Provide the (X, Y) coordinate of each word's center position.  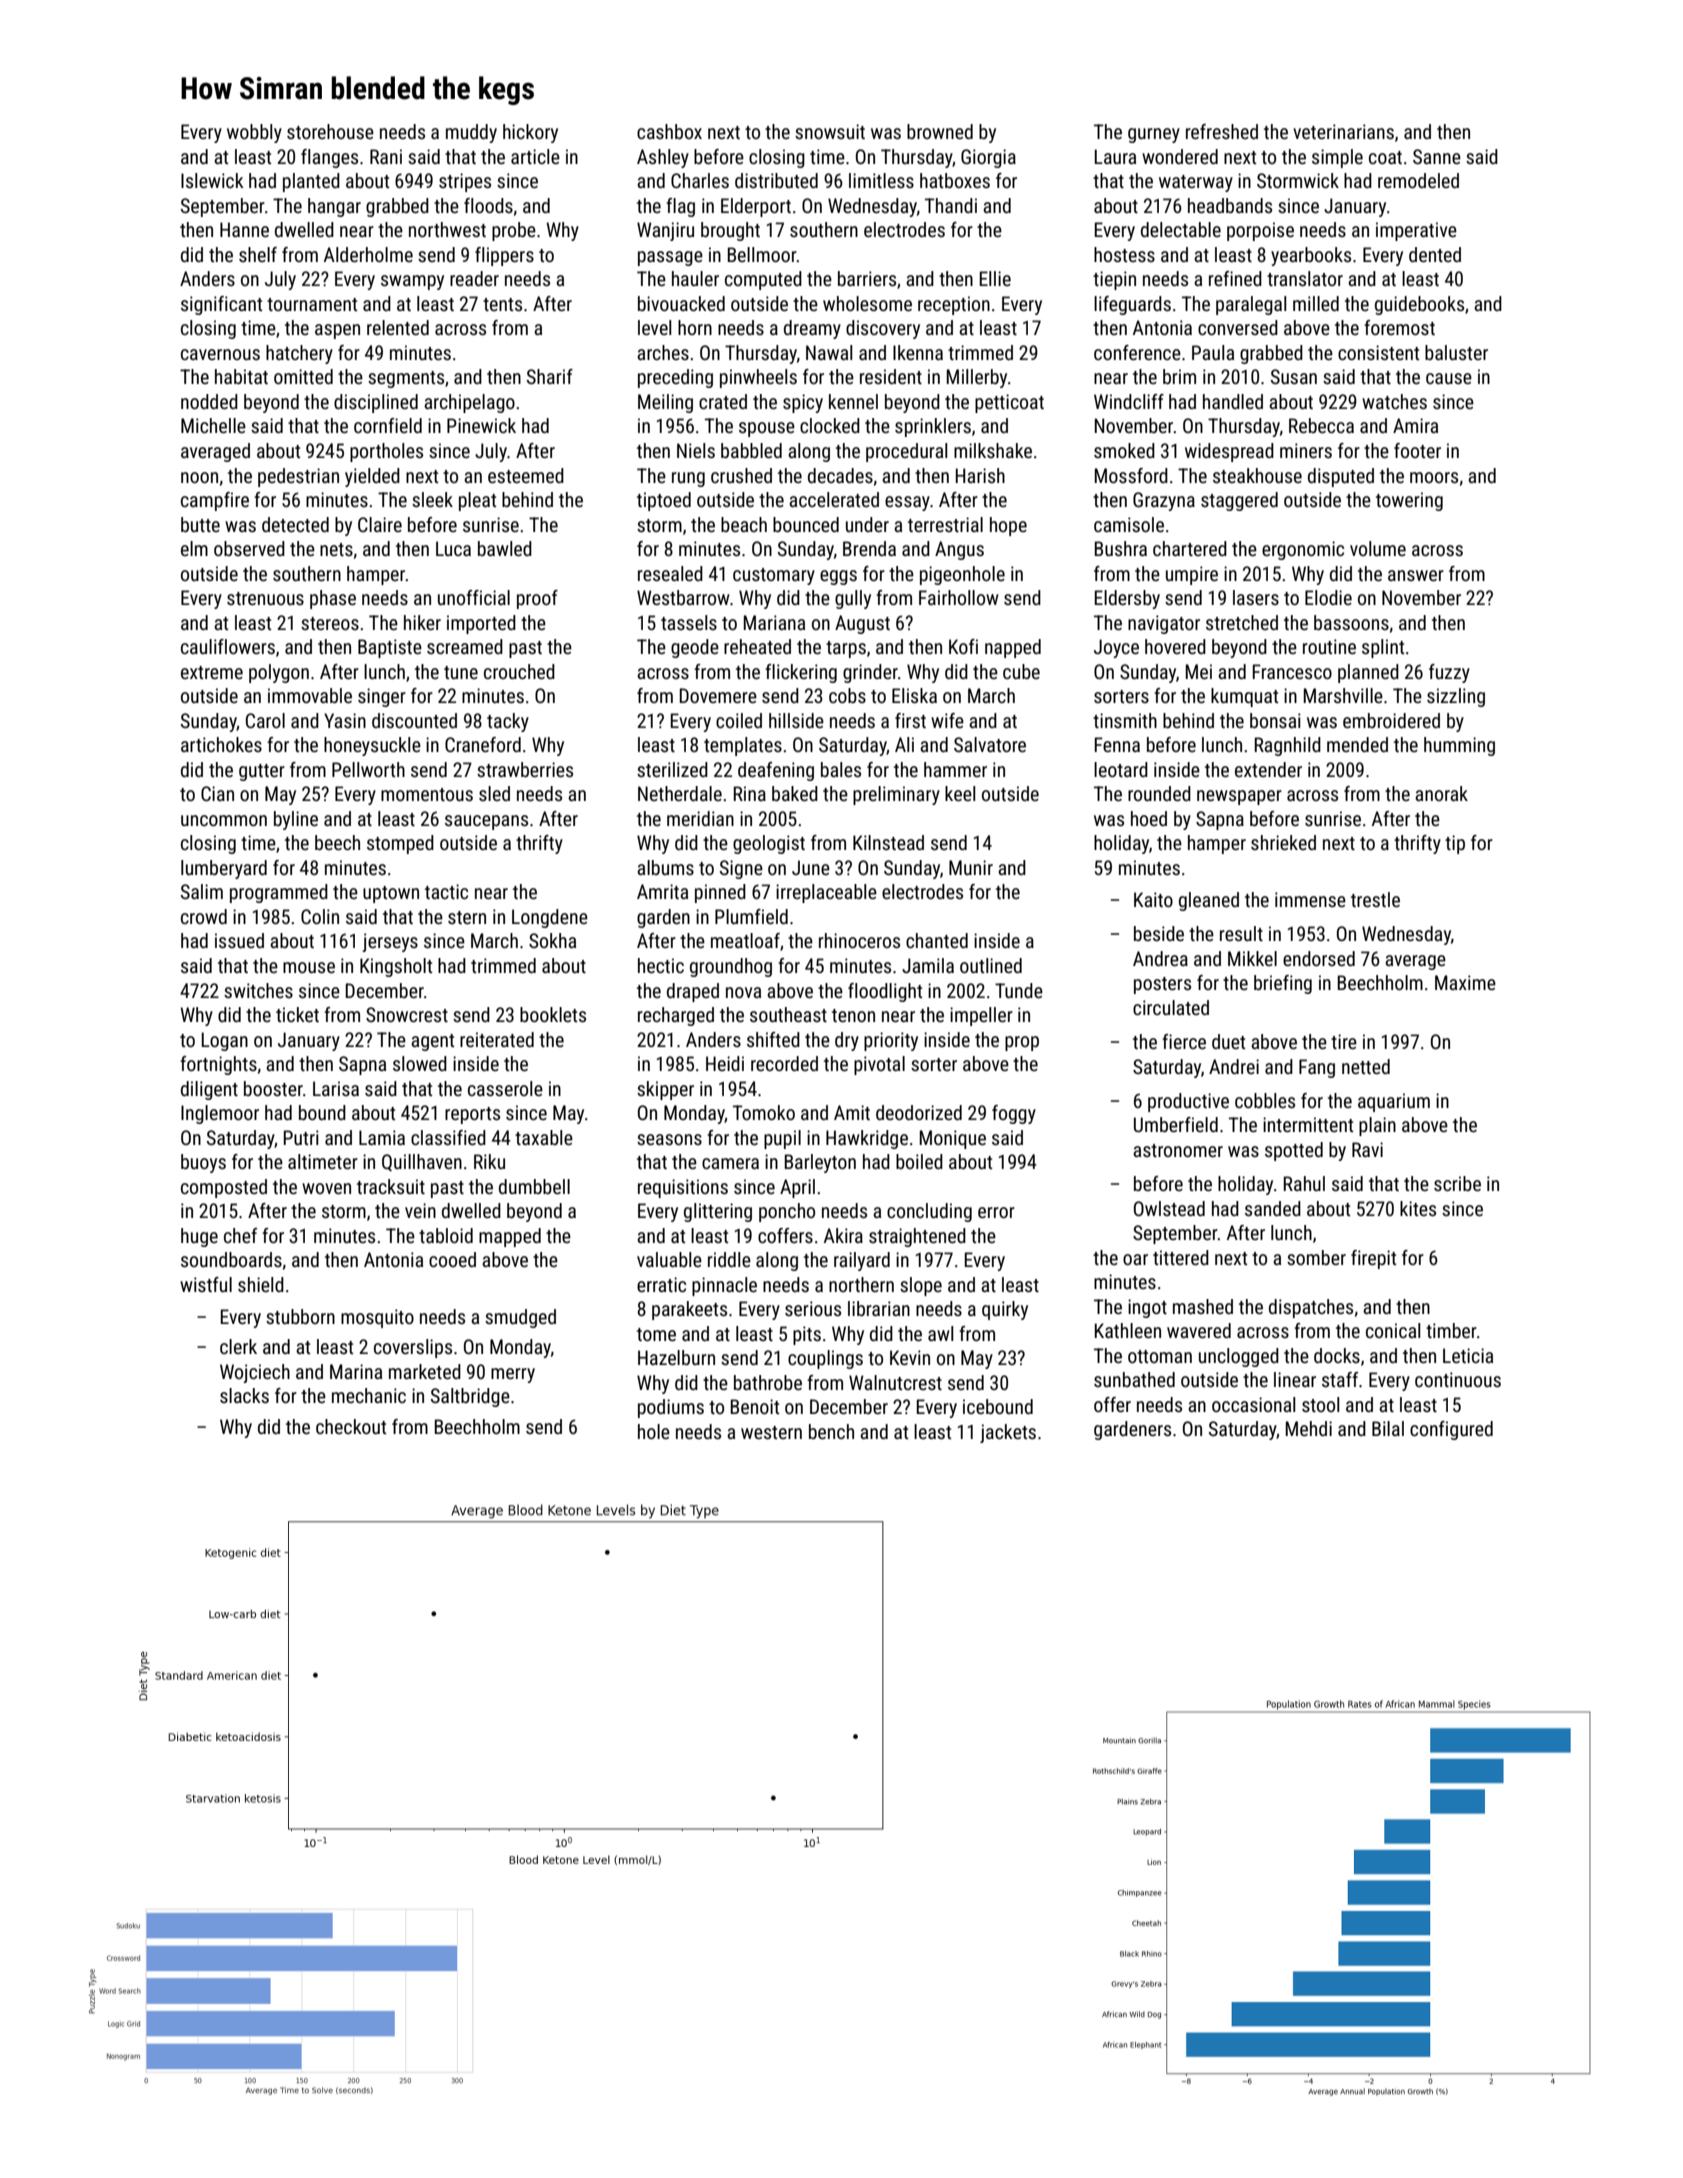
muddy (471, 133)
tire (1344, 1041)
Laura (1115, 156)
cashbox (669, 131)
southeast (788, 1014)
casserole (505, 1088)
